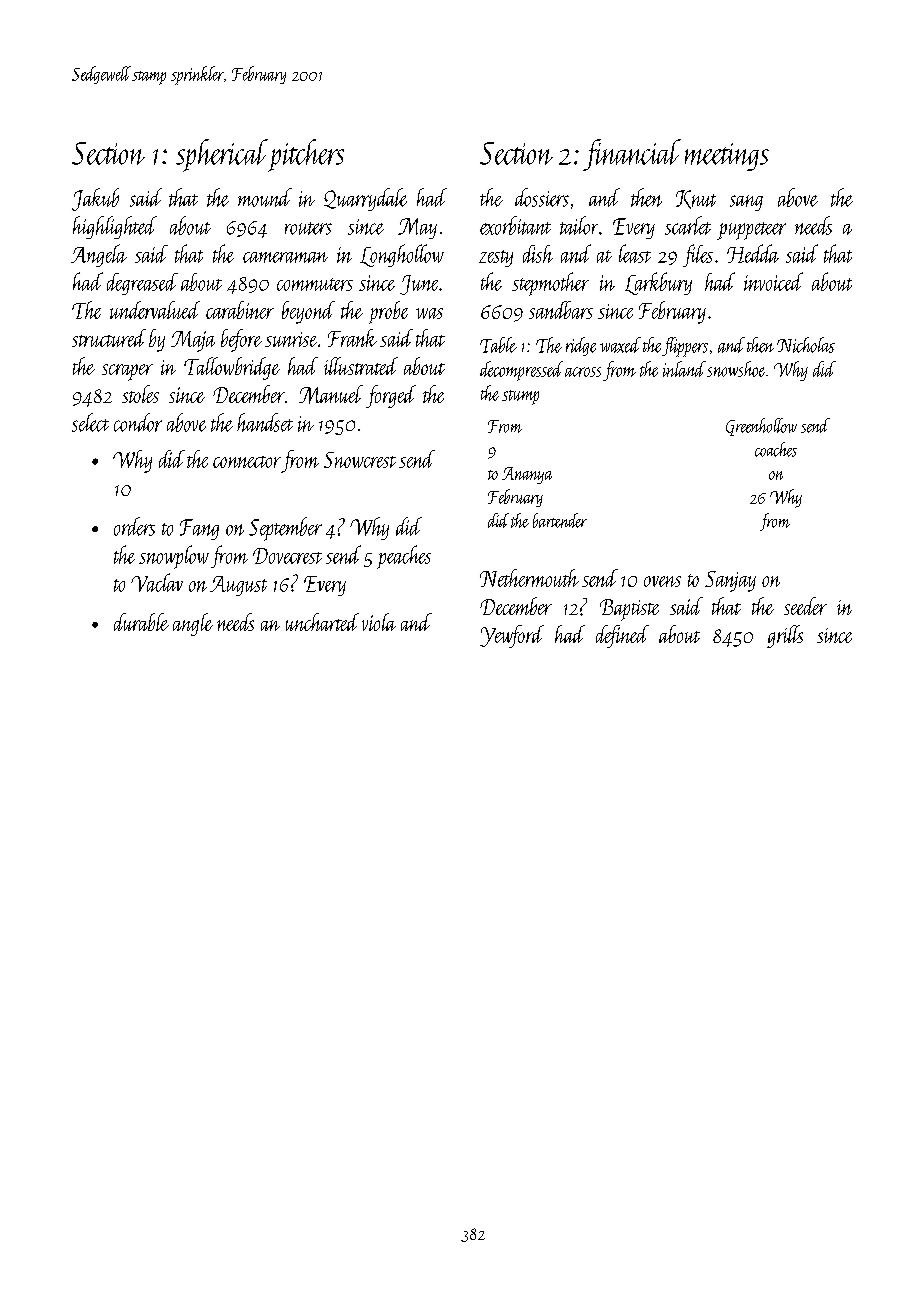 The image size is (924, 1311). I want to click on Ananya, so click(527, 475).
